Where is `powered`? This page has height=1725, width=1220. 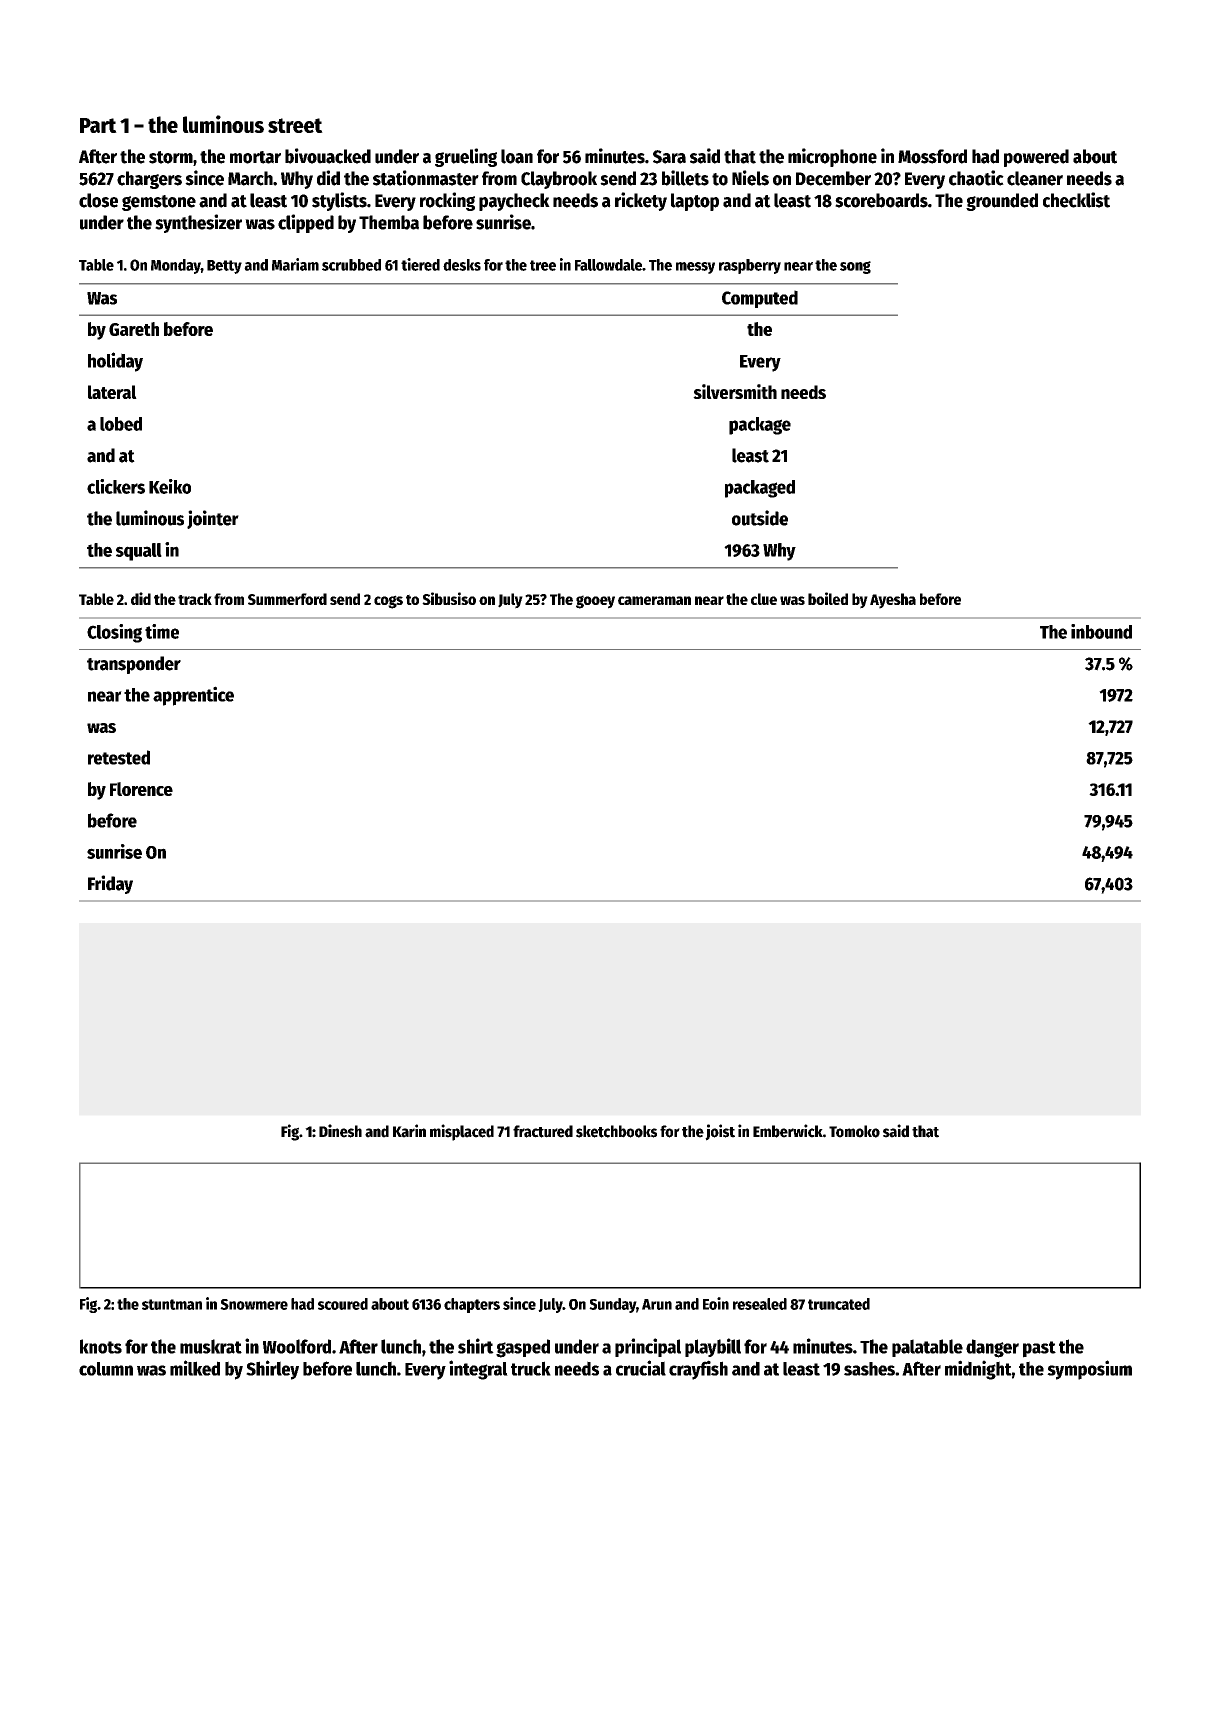
powered is located at coordinates (1036, 158).
